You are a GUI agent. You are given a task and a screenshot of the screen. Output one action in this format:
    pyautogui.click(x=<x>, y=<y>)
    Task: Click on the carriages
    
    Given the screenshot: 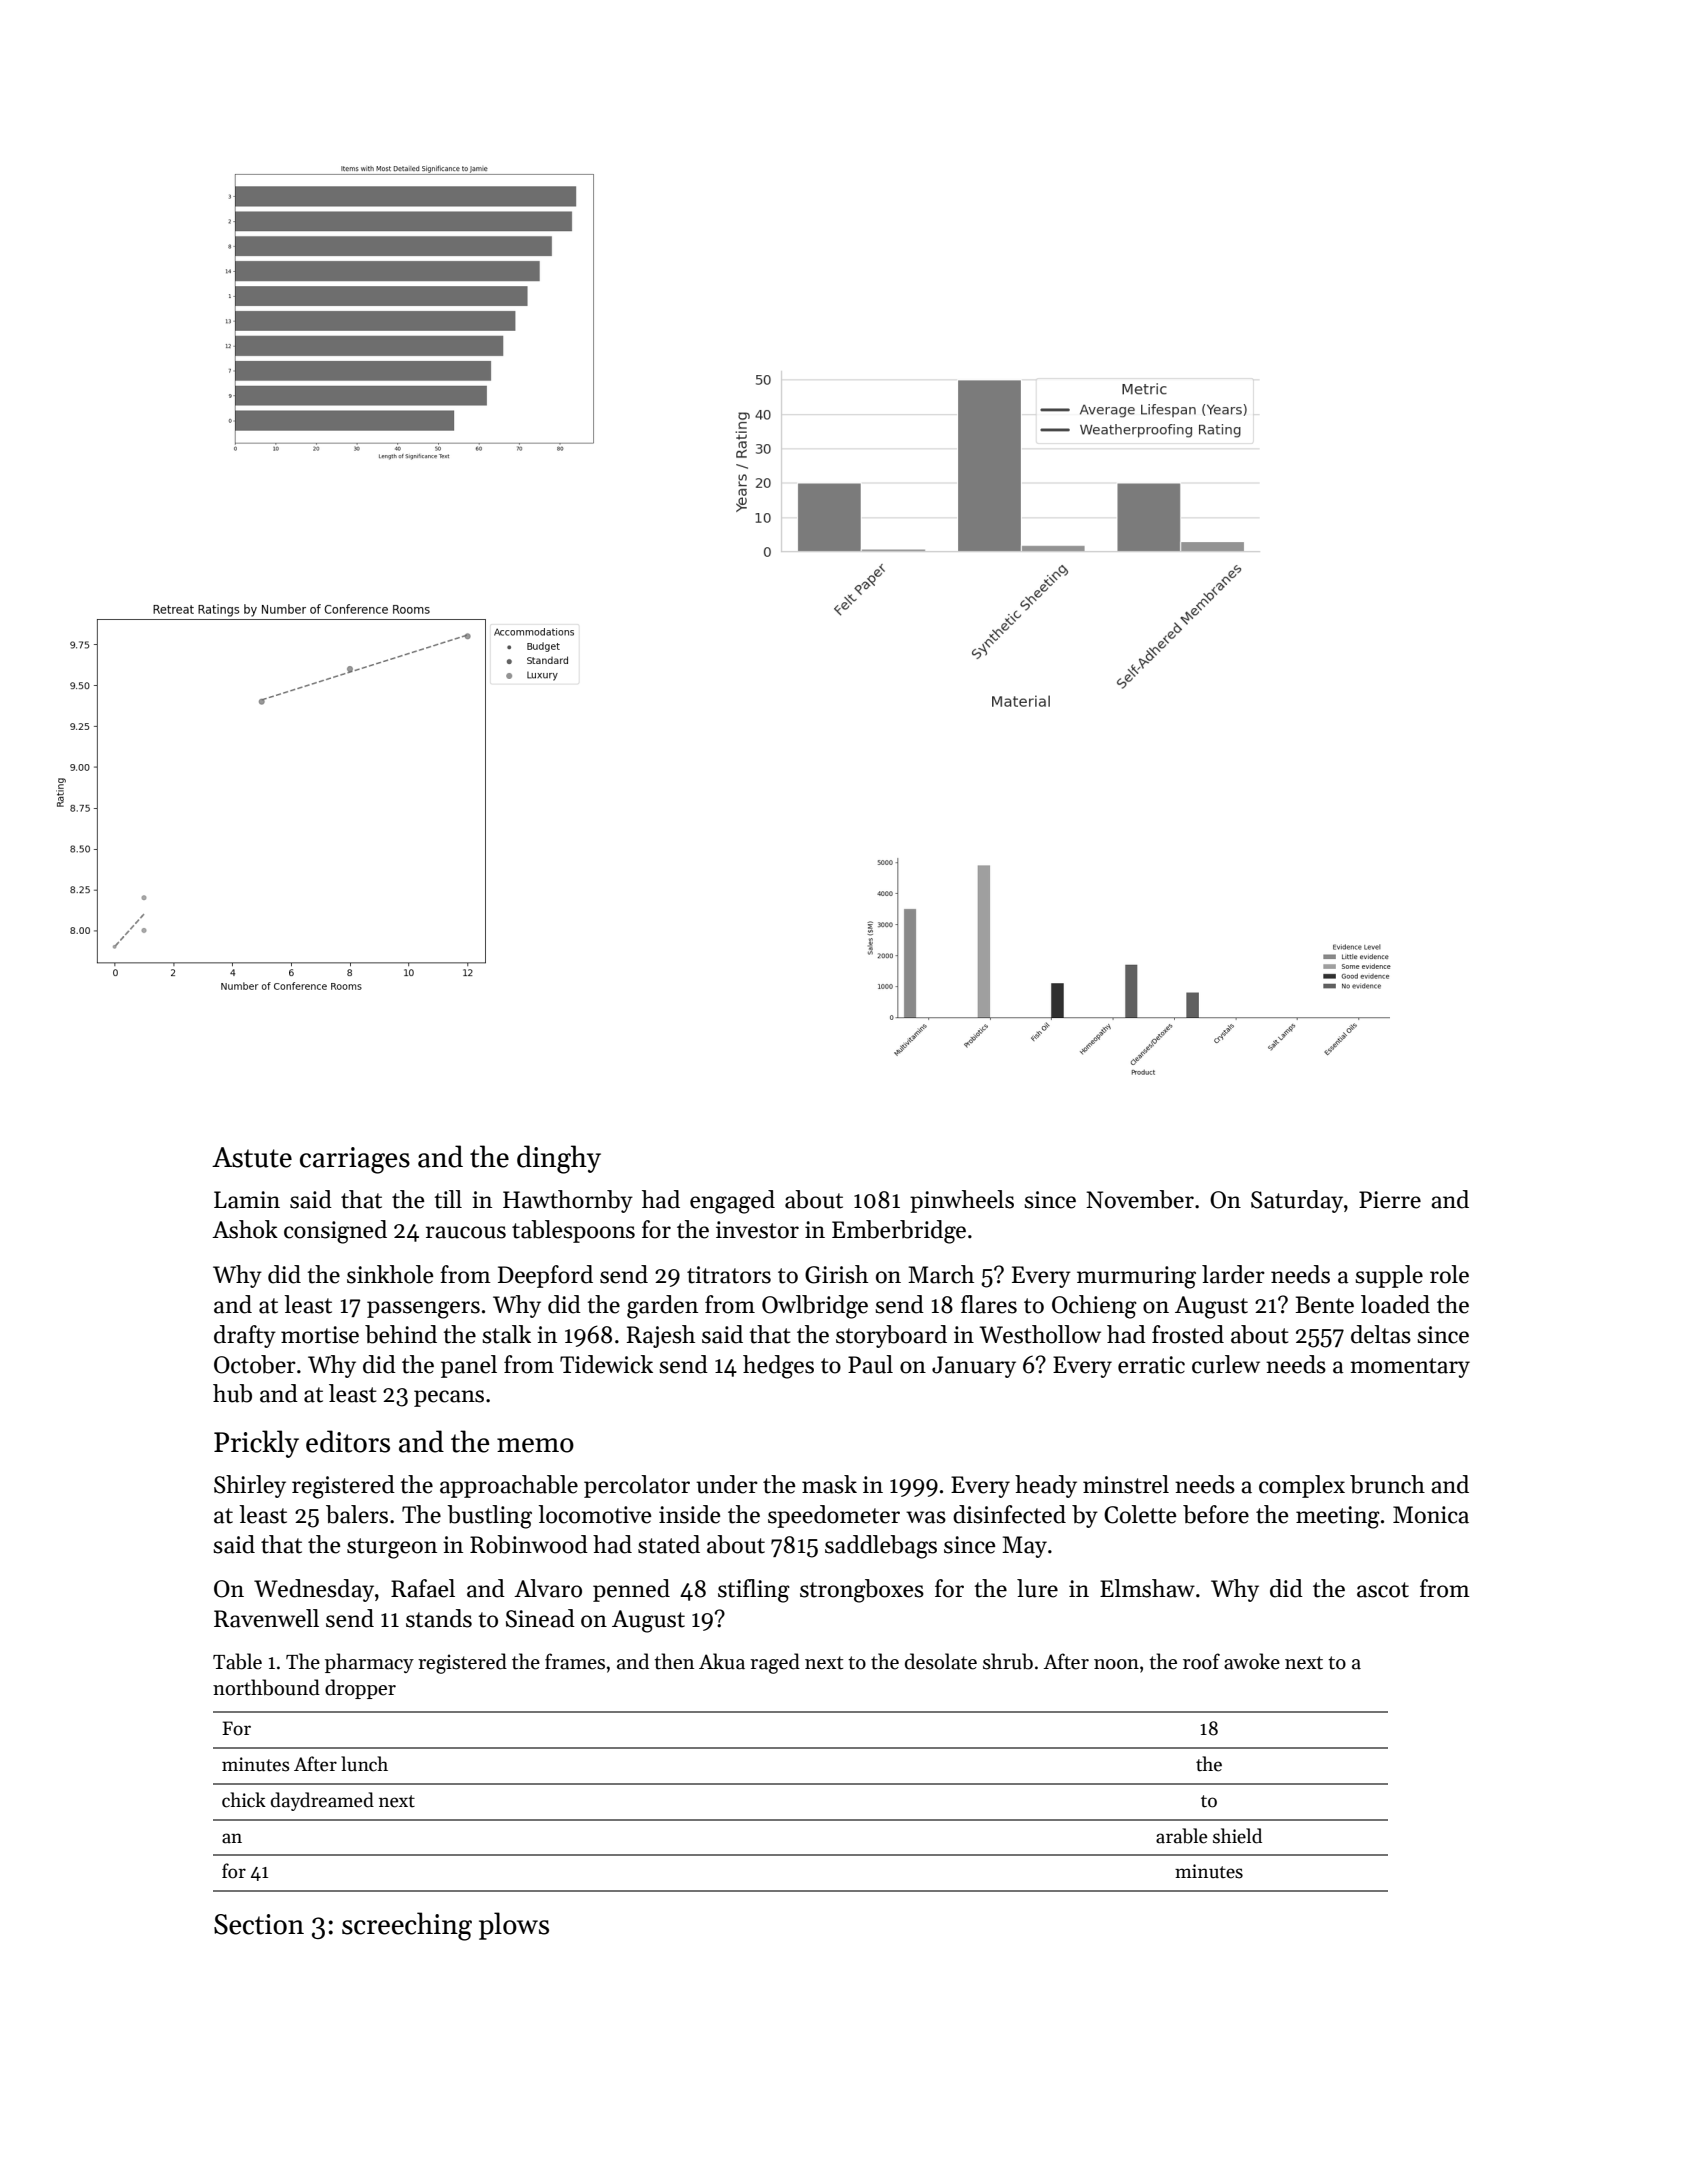 What is the action you would take?
    pyautogui.click(x=355, y=1160)
